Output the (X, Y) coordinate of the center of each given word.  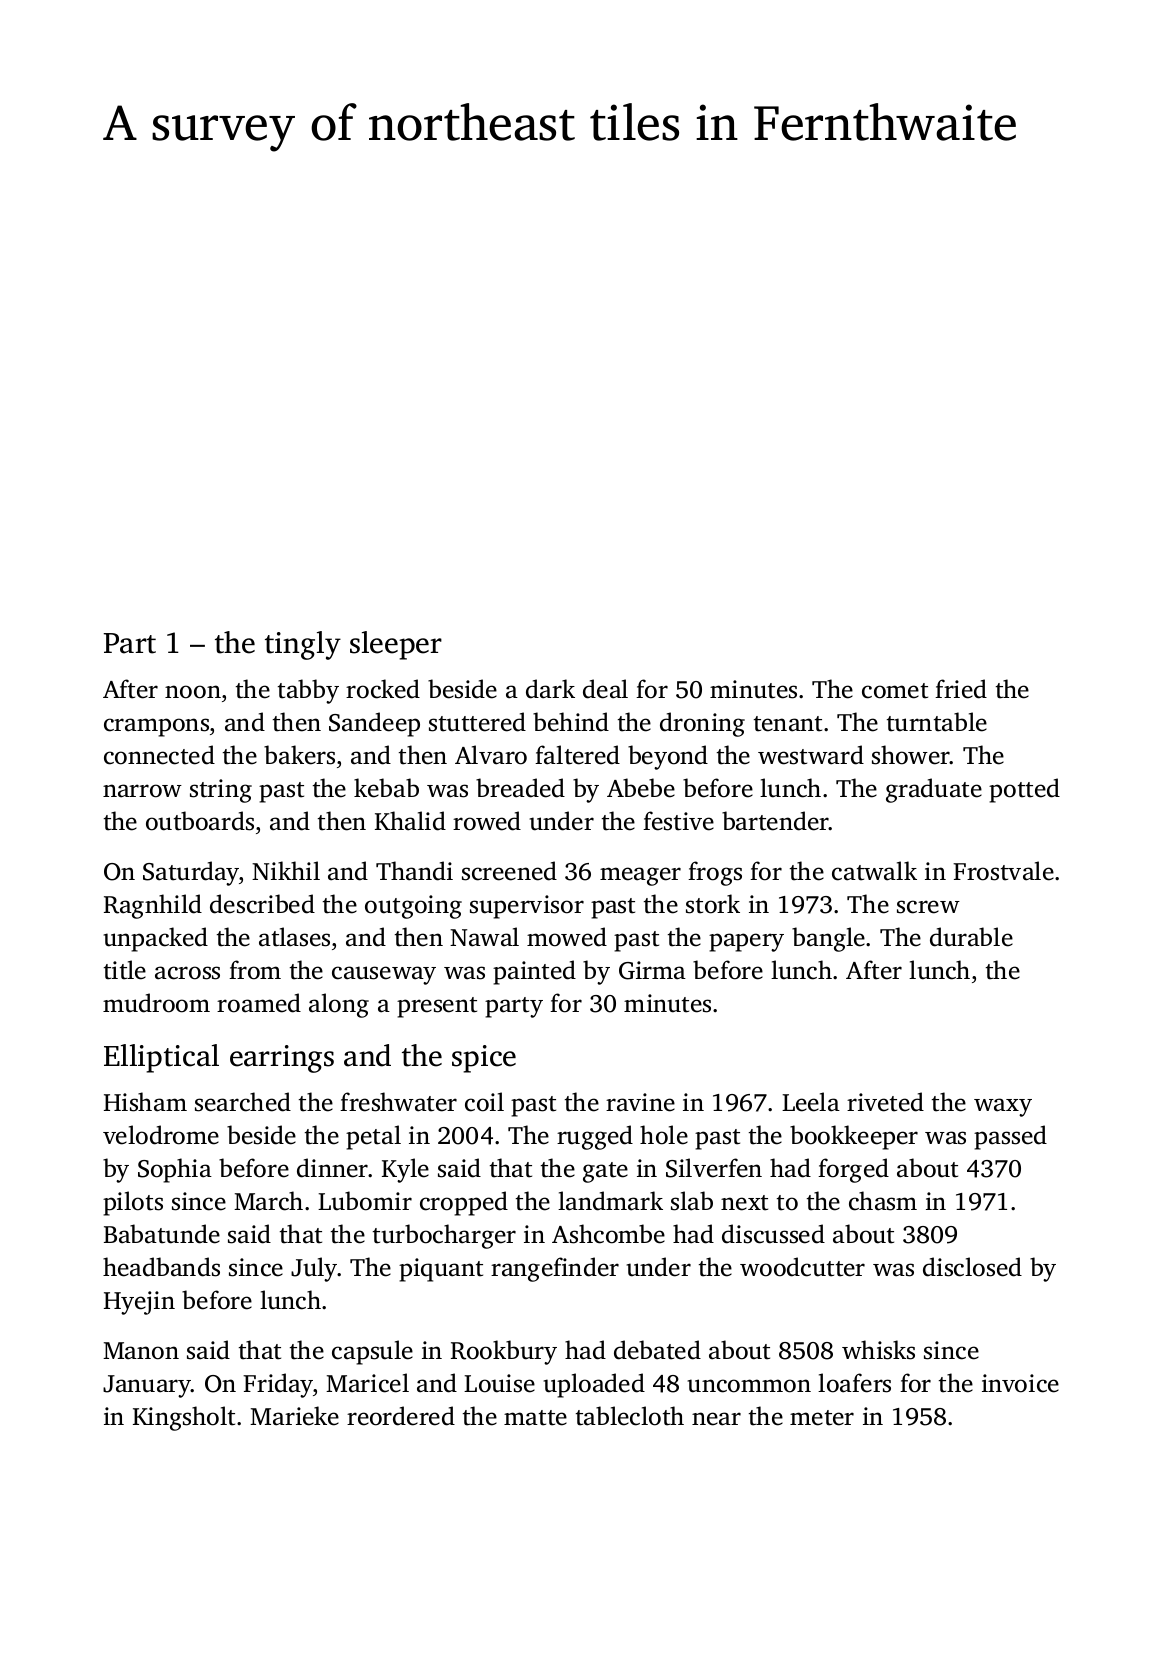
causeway (384, 975)
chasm (883, 1201)
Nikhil (286, 870)
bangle (828, 939)
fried (961, 689)
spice (484, 1059)
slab (692, 1201)
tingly (303, 645)
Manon (141, 1351)
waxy (1003, 1107)
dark (550, 689)
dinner (333, 1168)
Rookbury (504, 1352)
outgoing (413, 907)
